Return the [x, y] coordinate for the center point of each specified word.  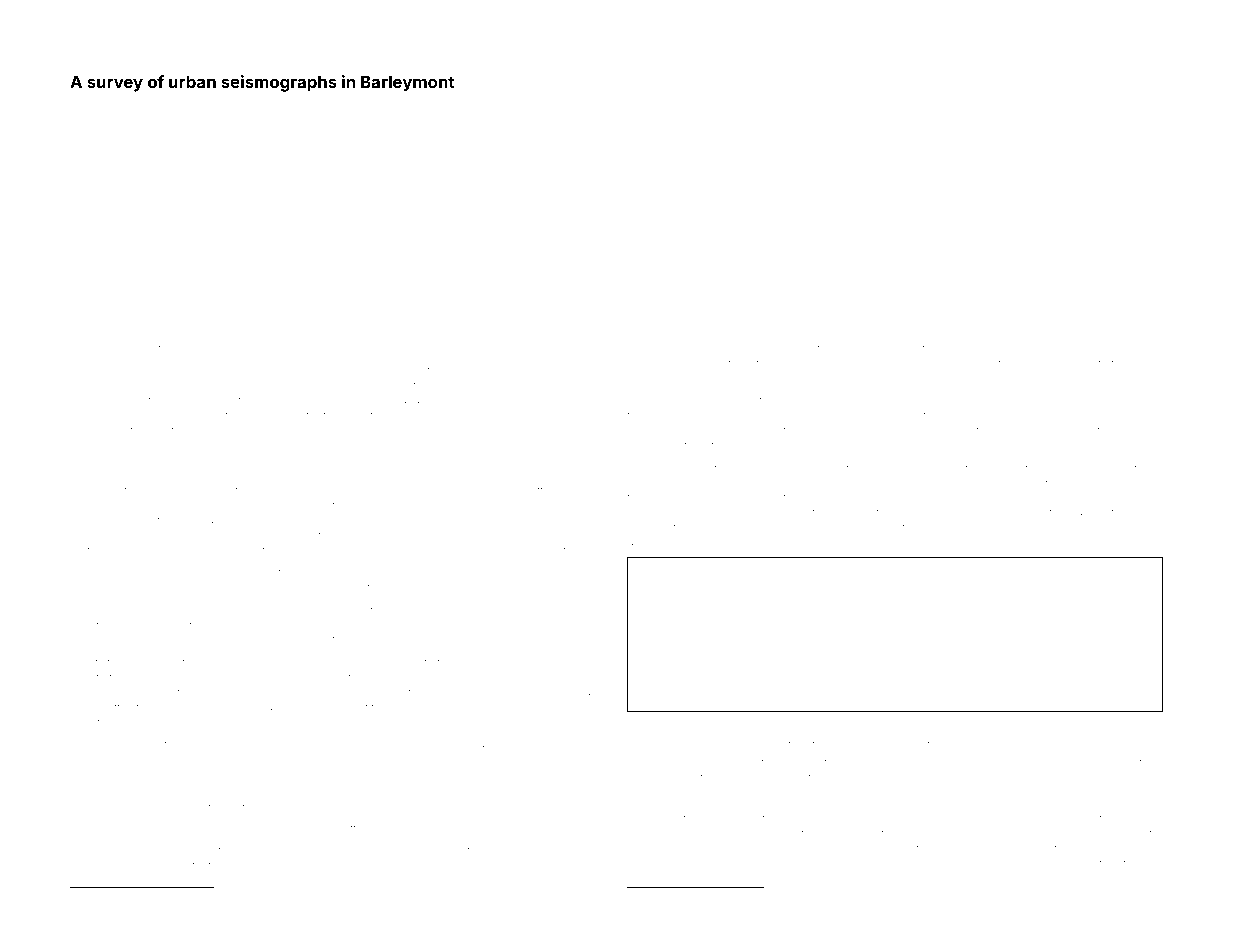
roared [360, 469]
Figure [802, 724]
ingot [181, 403]
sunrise [150, 766]
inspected [1037, 484]
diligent [135, 912]
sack [551, 454]
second [457, 469]
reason [860, 899]
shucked [656, 911]
